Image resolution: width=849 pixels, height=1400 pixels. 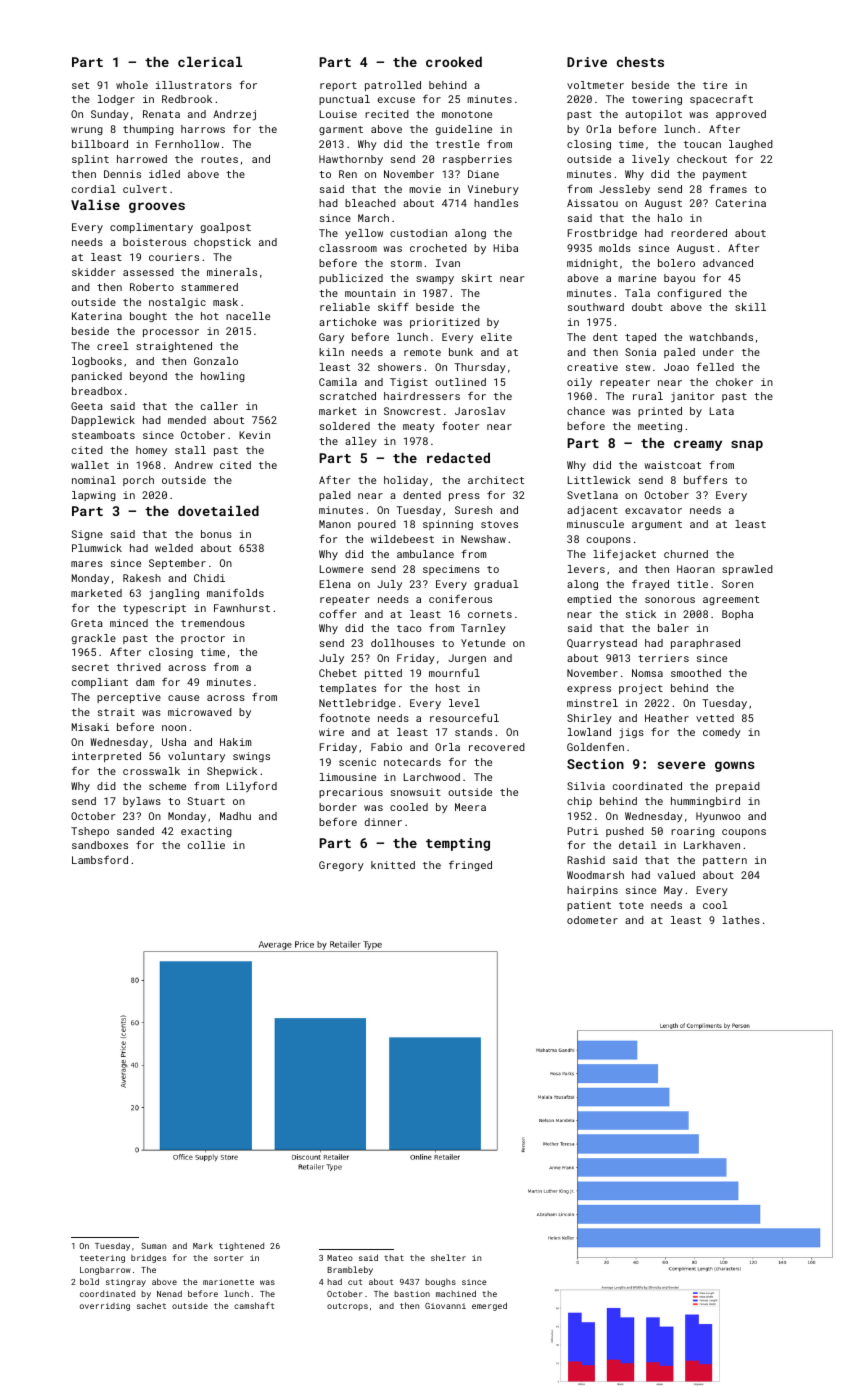 I want to click on tire, so click(x=715, y=85).
